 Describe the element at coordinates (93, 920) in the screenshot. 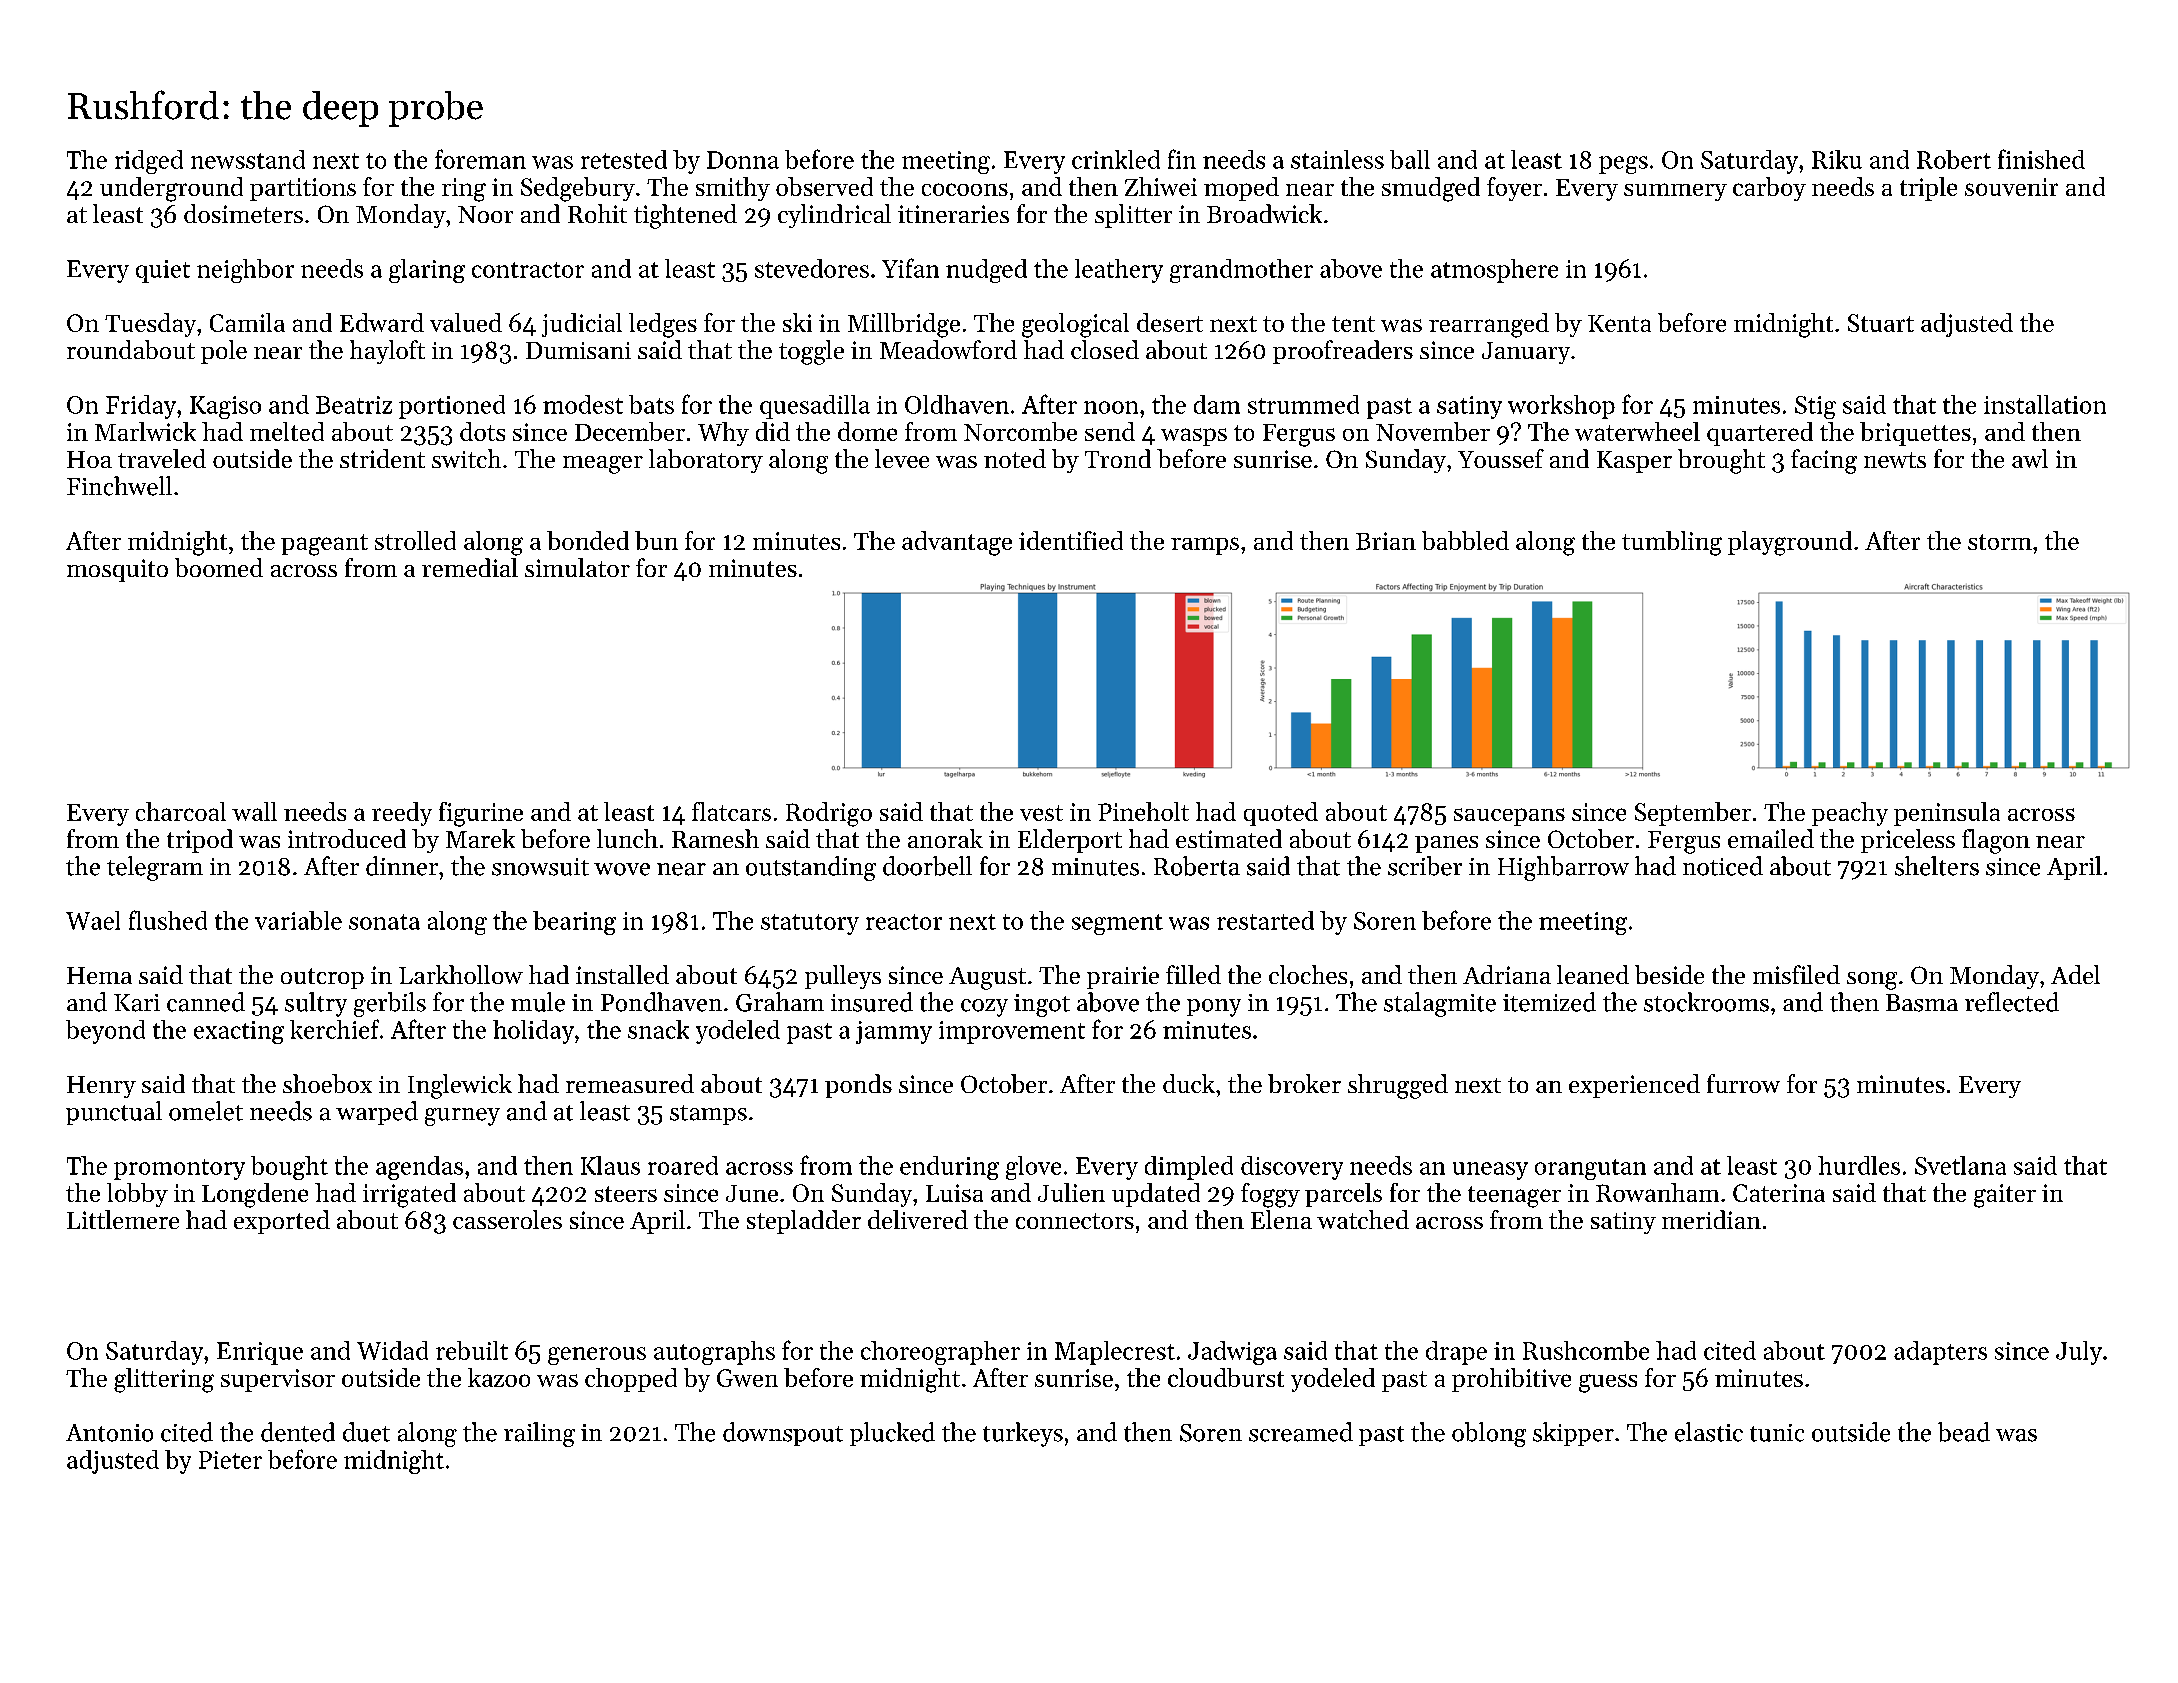

I see `Wael` at that location.
